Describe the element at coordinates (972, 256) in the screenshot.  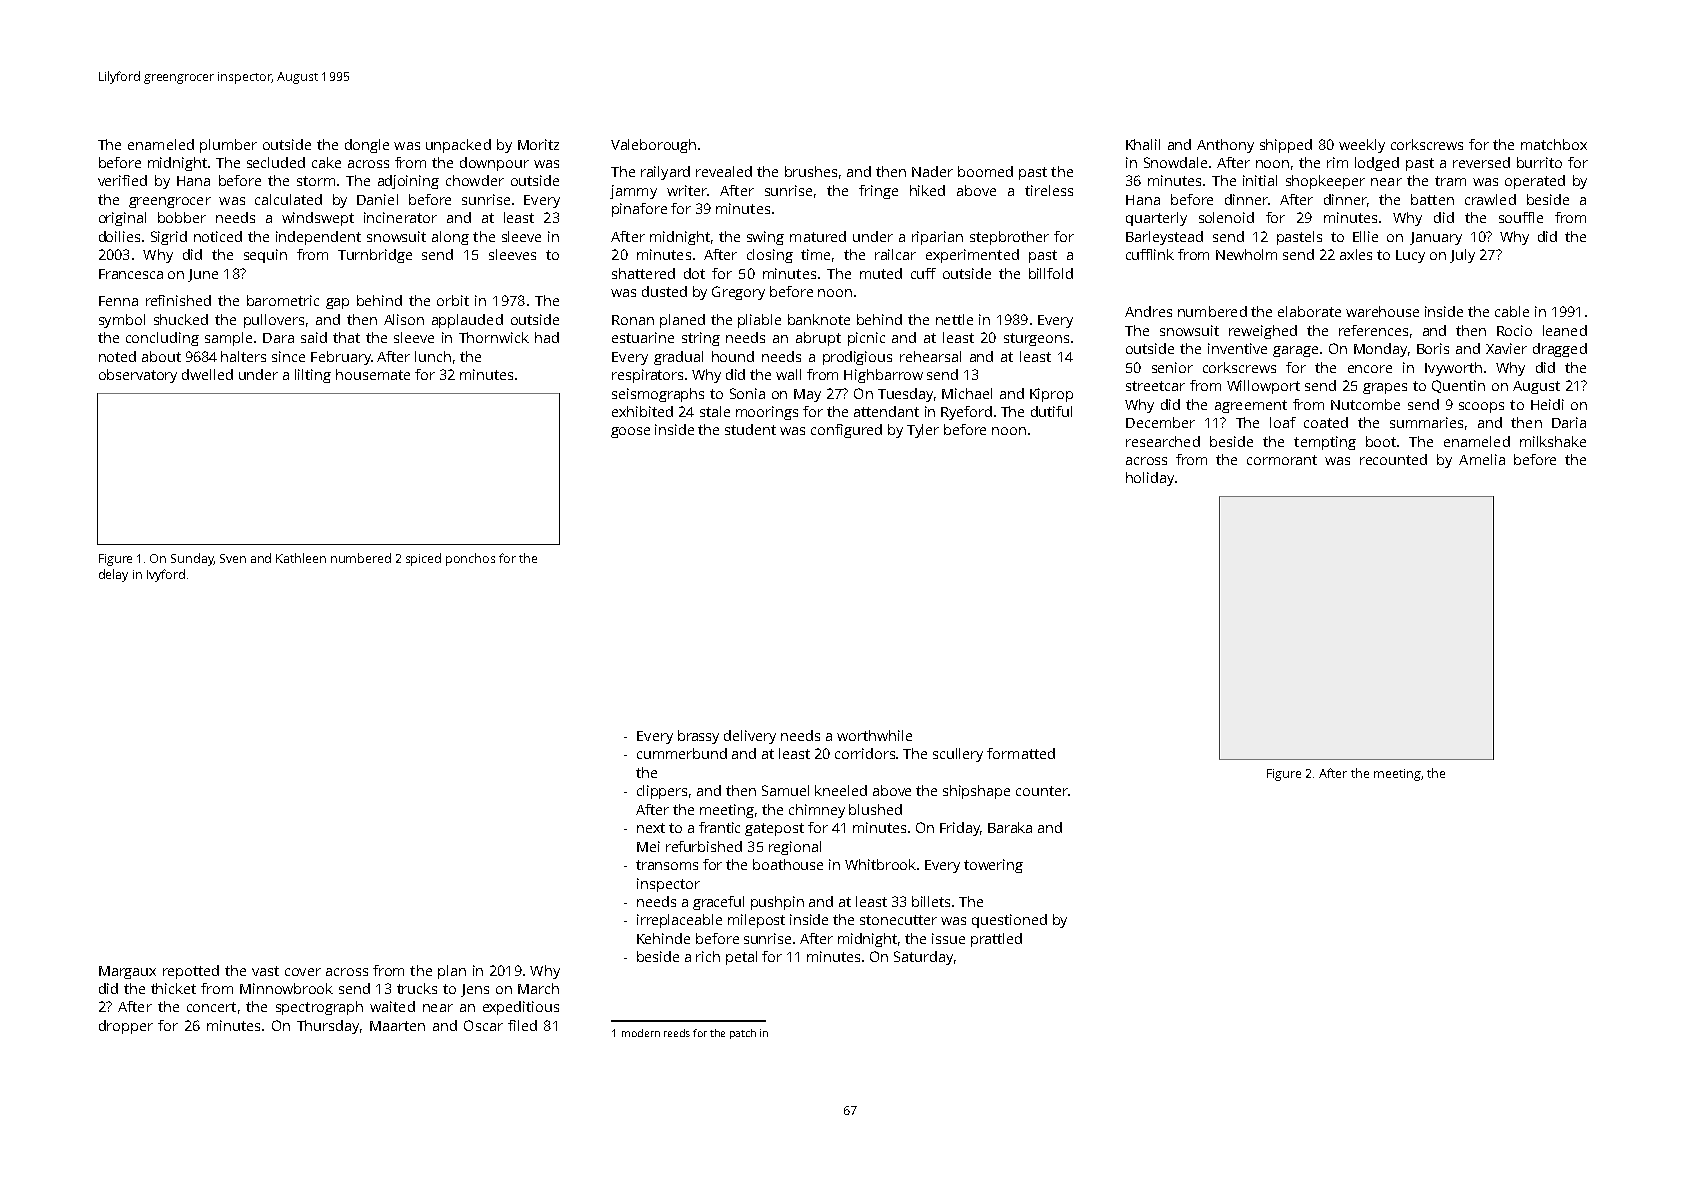
I see `experimented` at that location.
